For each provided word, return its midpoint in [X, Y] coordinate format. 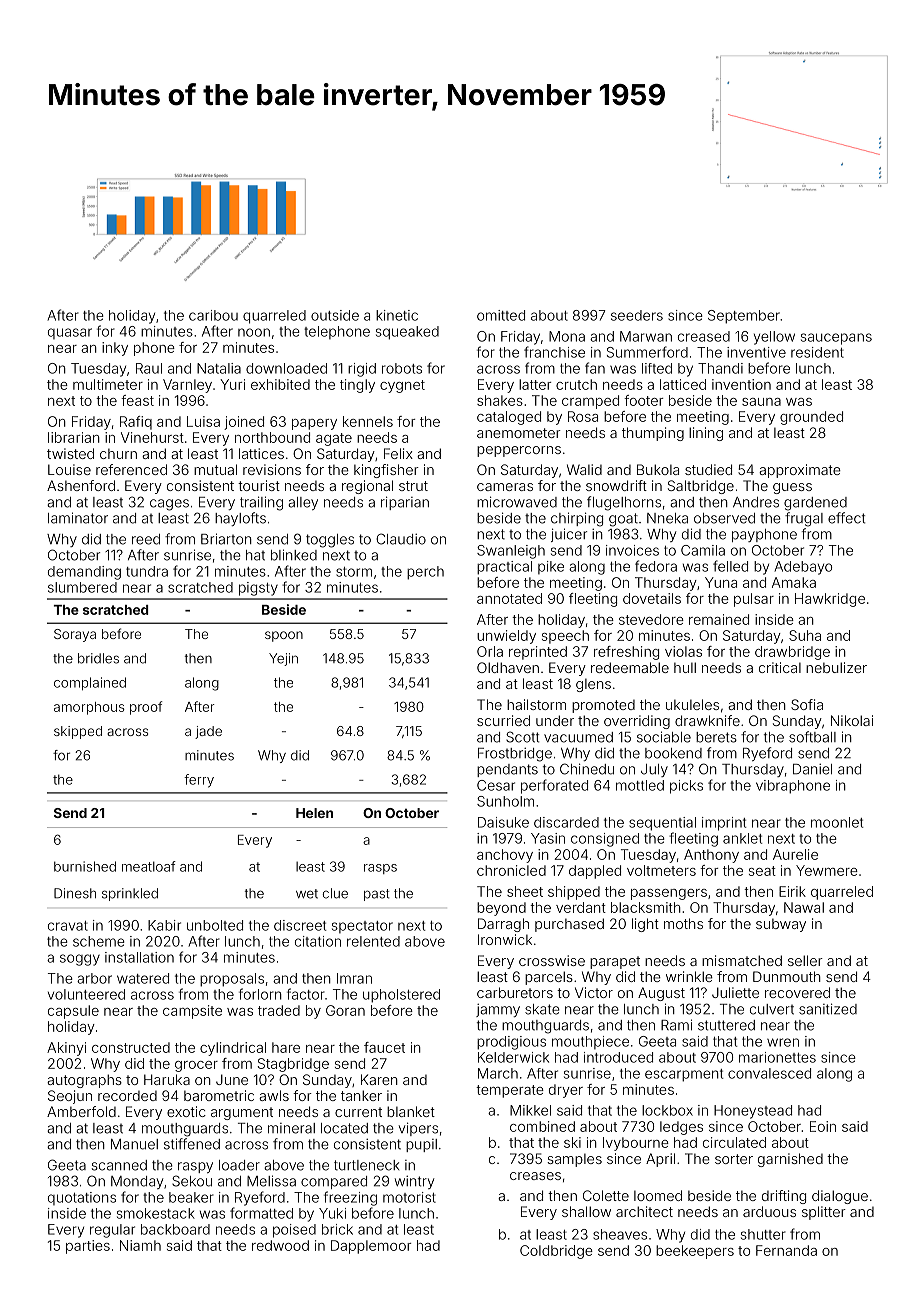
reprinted [538, 653]
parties [88, 1247]
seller [805, 960]
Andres [756, 502]
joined [244, 423]
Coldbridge [556, 1252]
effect [846, 518]
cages [169, 505]
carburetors [515, 992]
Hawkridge [830, 600]
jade [208, 732]
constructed [131, 1047]
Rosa [583, 416]
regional [367, 487]
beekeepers [695, 1252]
